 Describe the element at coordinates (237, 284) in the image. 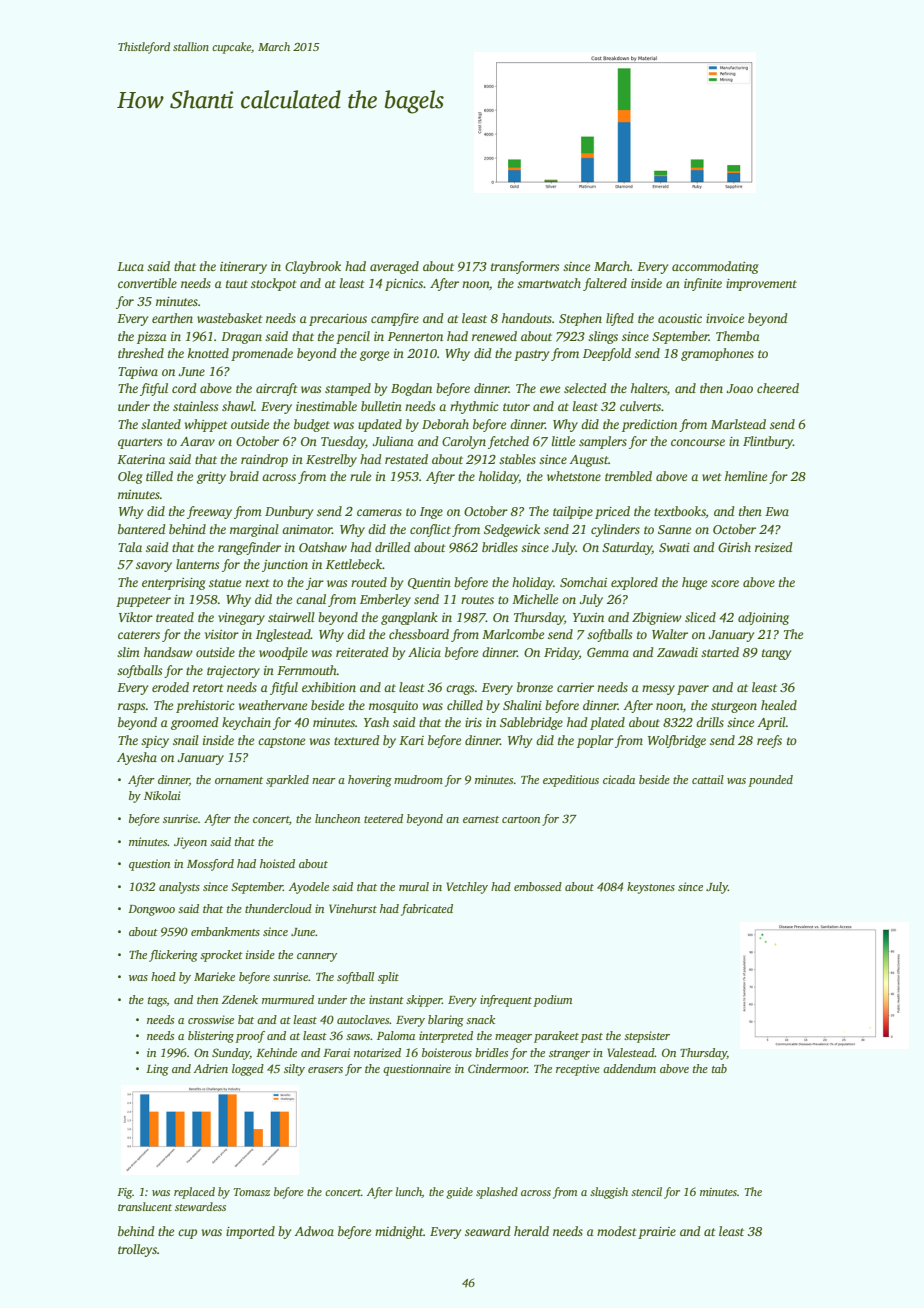

I see `taut` at that location.
